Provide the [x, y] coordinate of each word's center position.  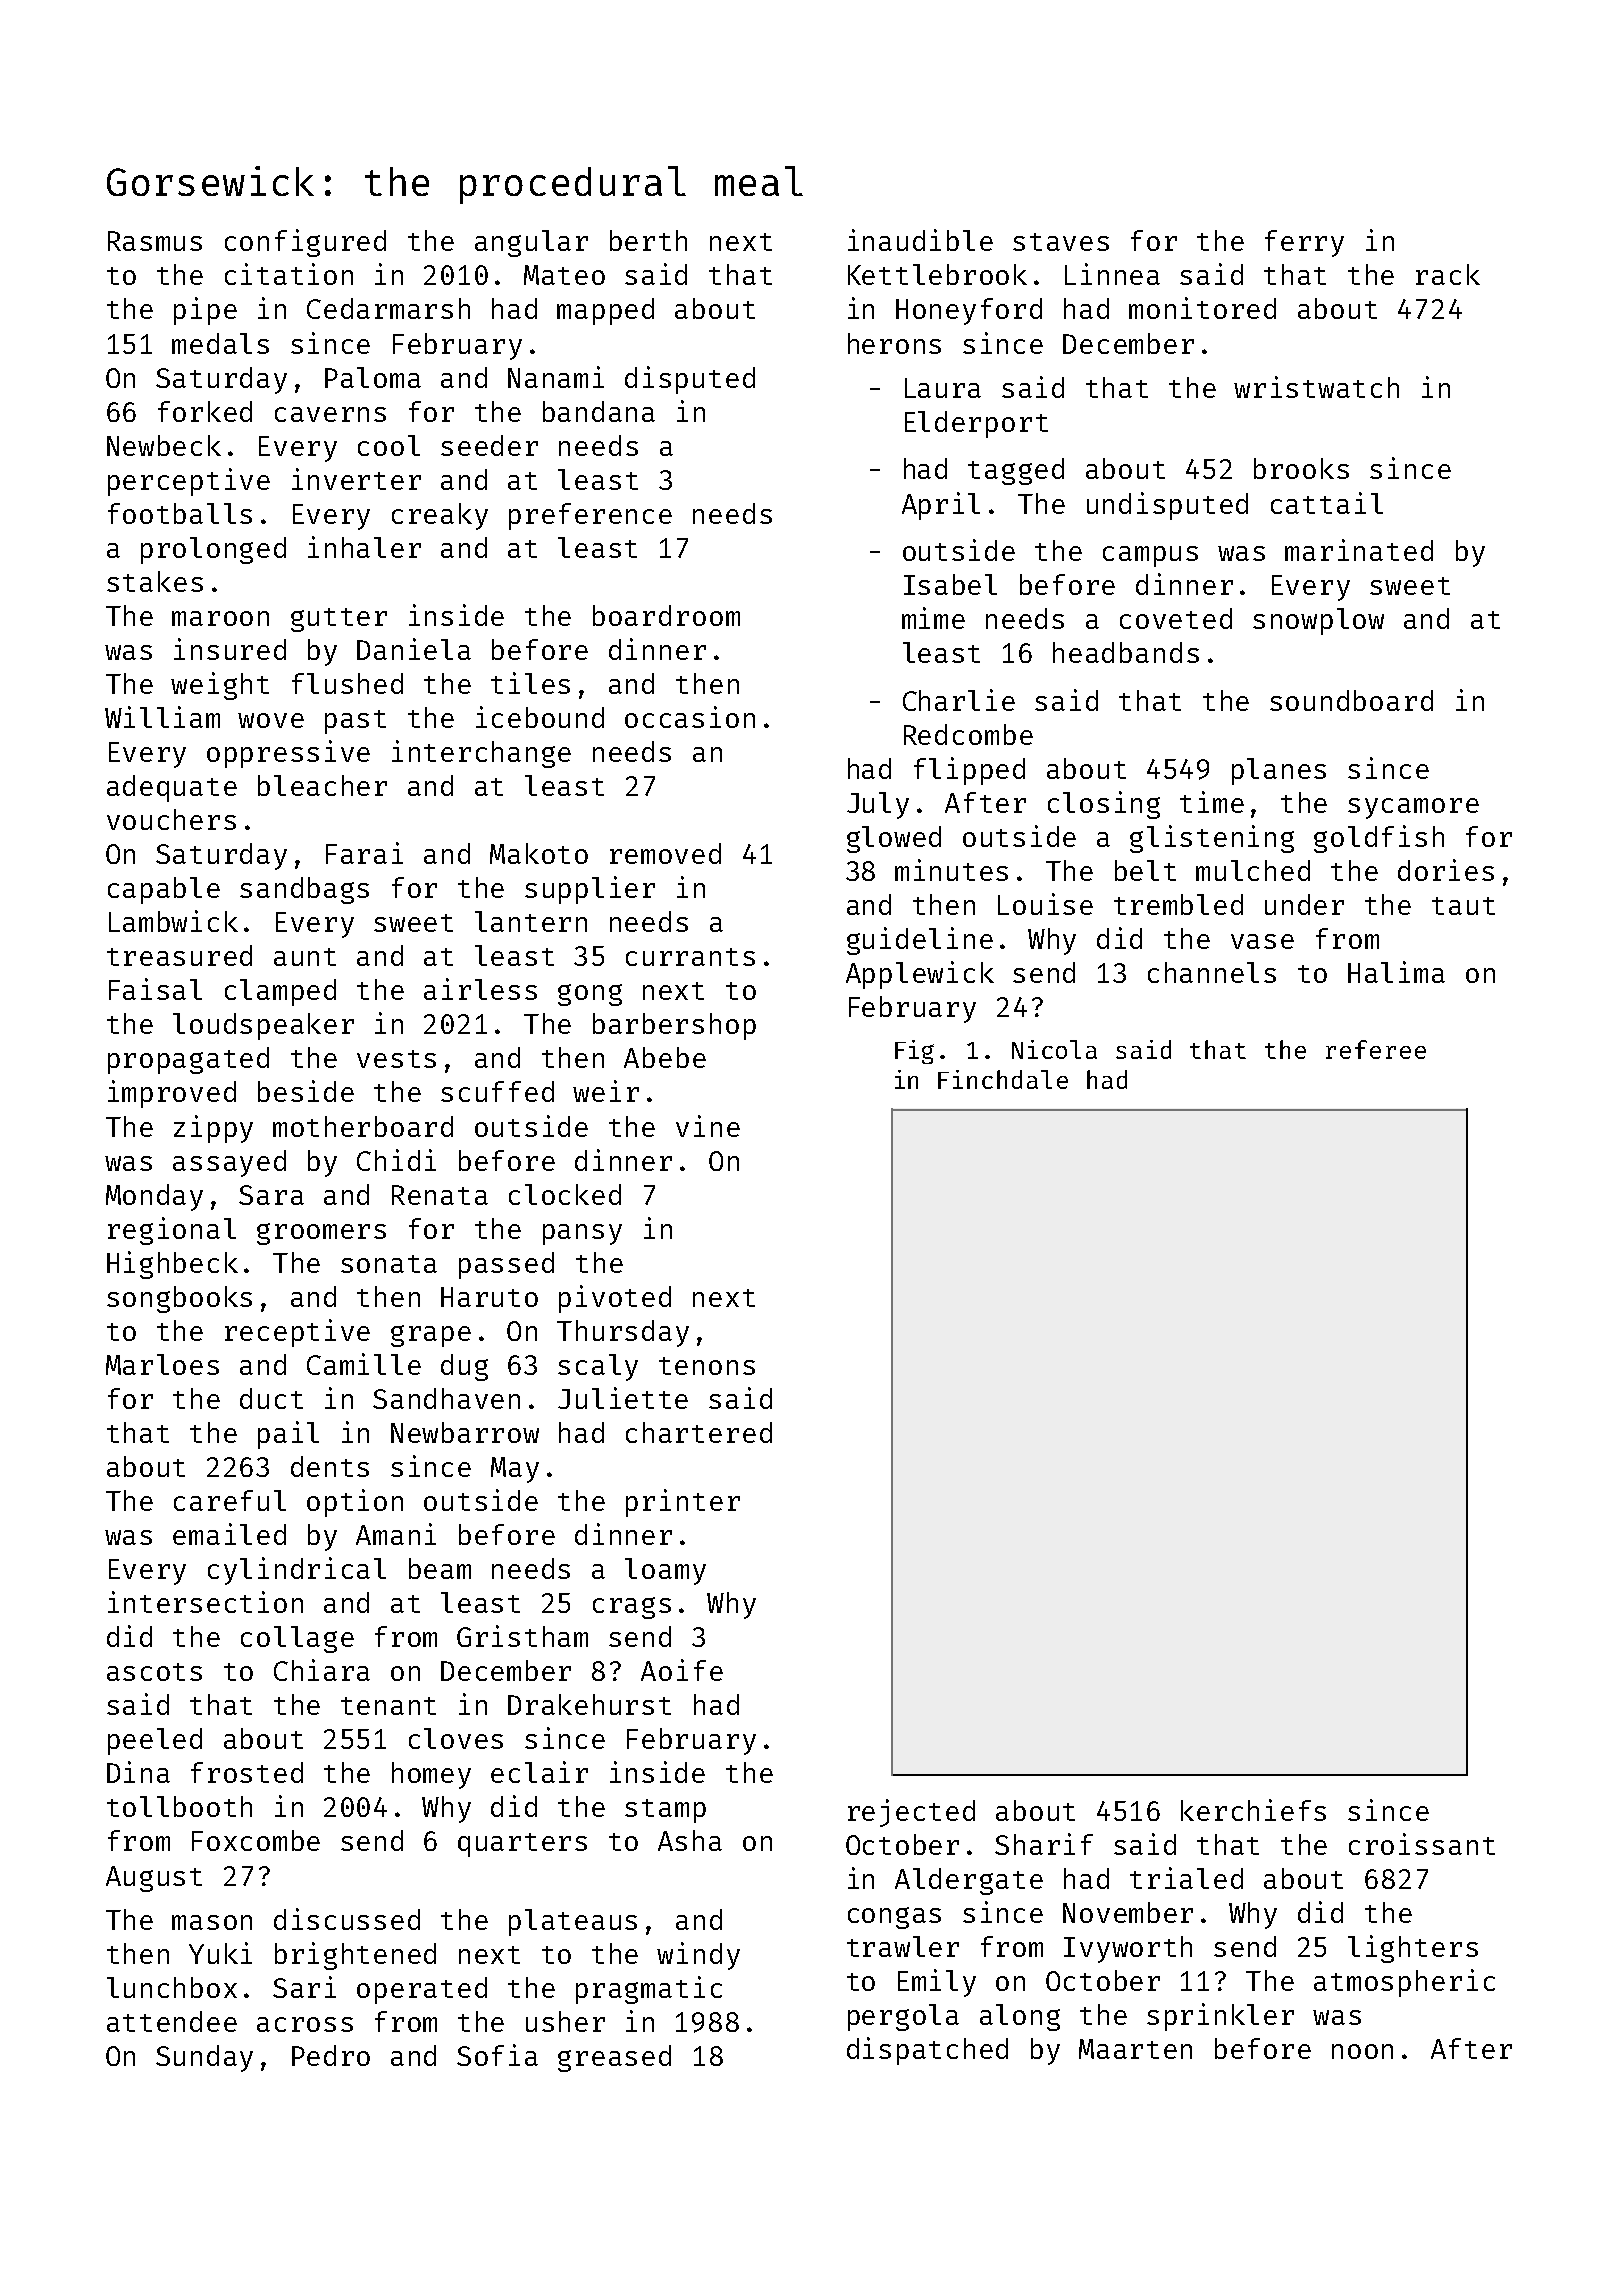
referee [1376, 1049]
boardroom [666, 615]
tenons [707, 1366]
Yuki [220, 1953]
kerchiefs [1253, 1810]
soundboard [1351, 700]
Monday [154, 1197]
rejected [911, 1813]
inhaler [364, 547]
